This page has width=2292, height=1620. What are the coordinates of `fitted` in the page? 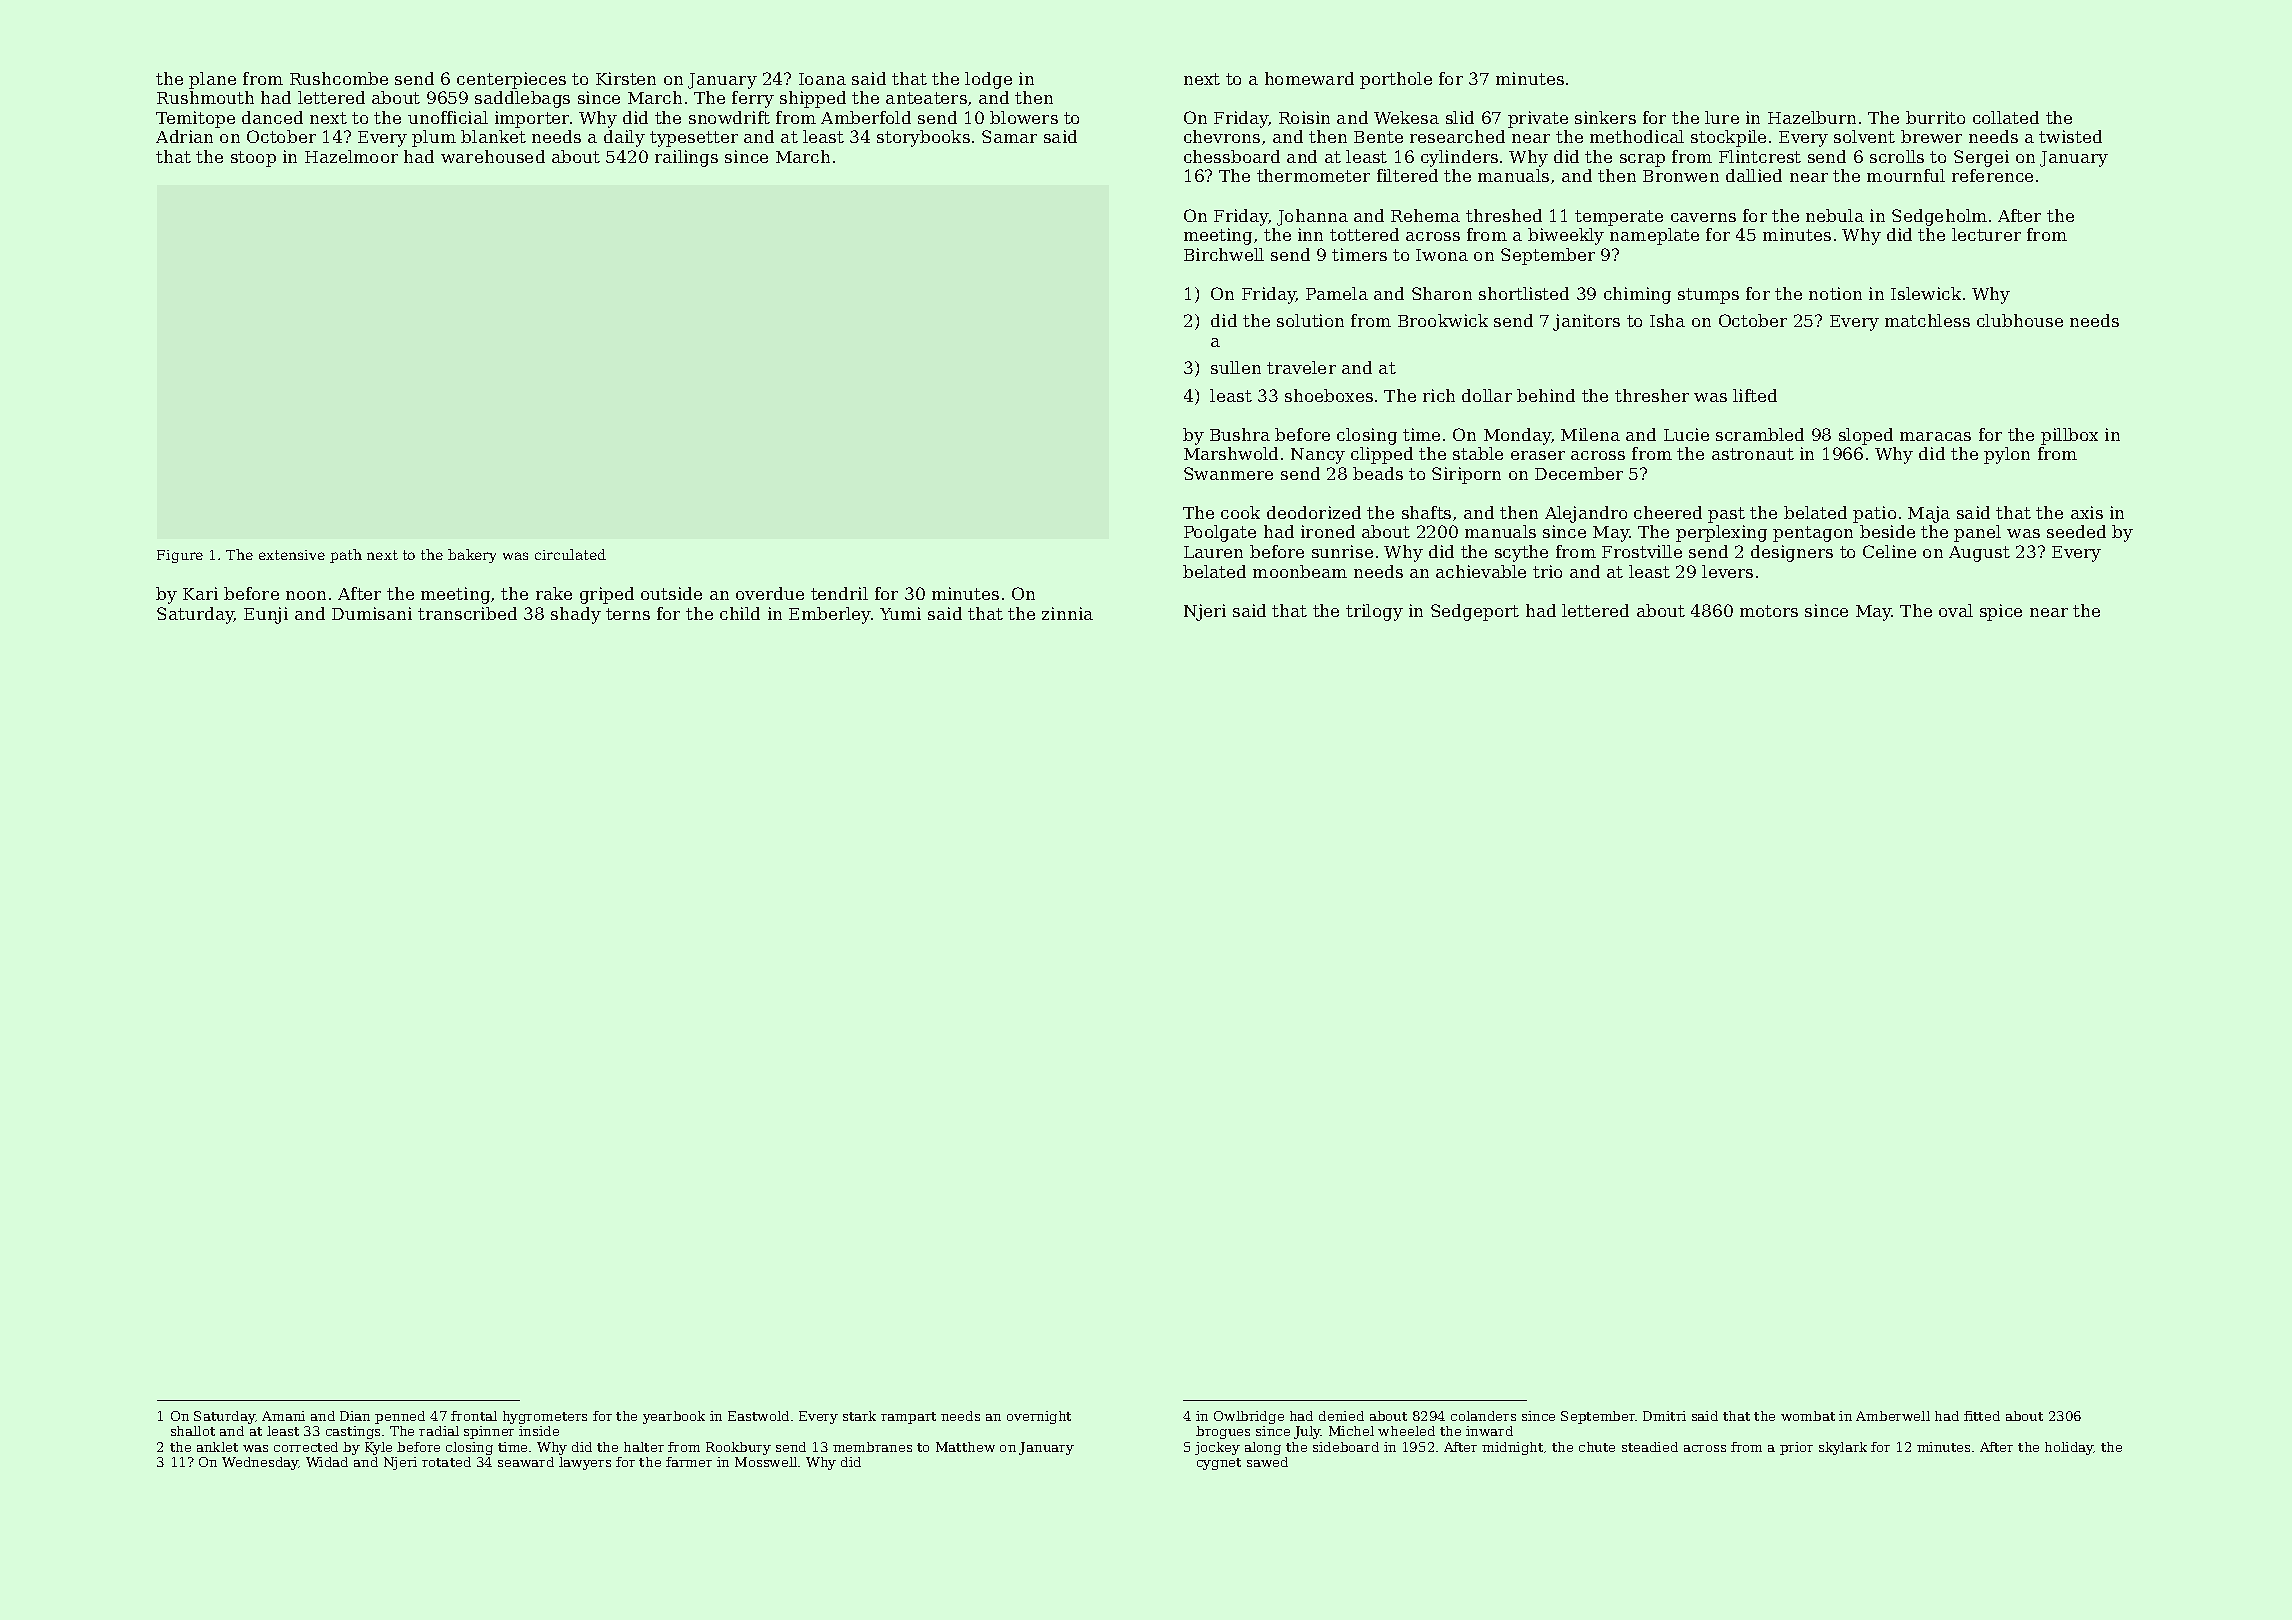 It's located at (1982, 1416).
